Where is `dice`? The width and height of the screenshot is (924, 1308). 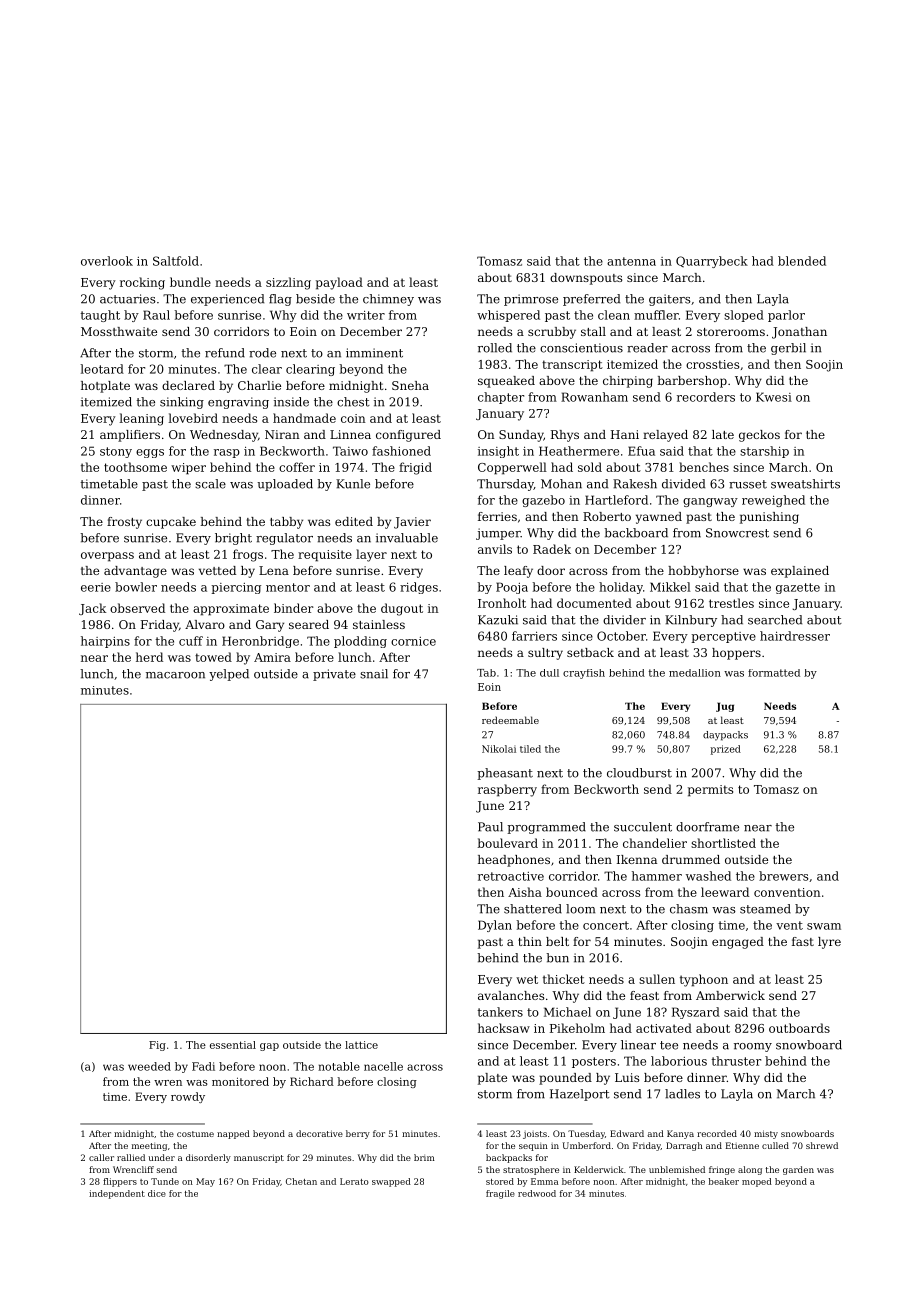 dice is located at coordinates (157, 1193).
